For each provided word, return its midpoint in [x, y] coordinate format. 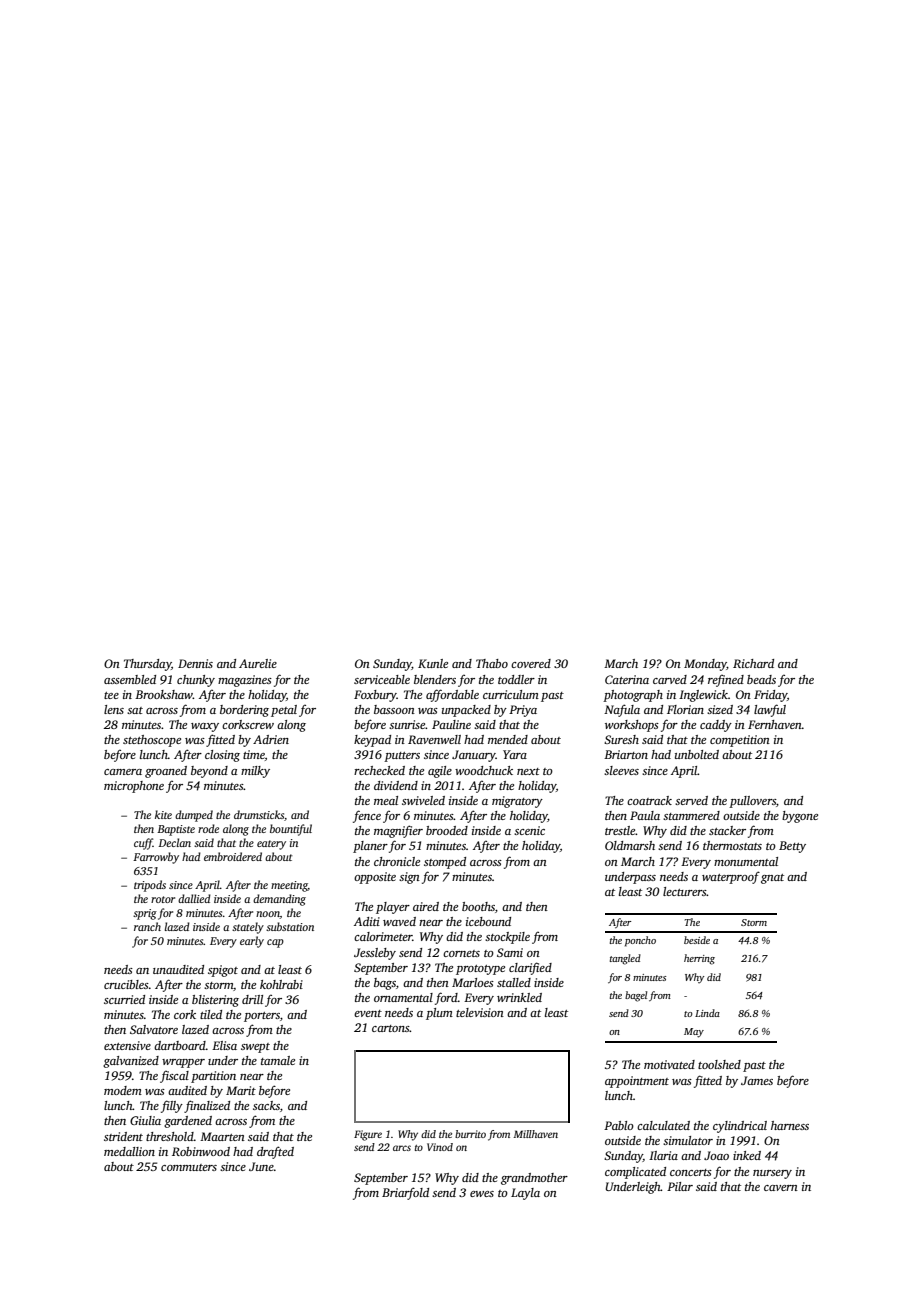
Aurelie [258, 663]
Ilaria [663, 1155]
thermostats [732, 845]
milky [255, 772]
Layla [525, 1194]
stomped [445, 863]
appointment [637, 1082]
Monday [705, 665]
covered [531, 663]
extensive [127, 1045]
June [261, 1166]
